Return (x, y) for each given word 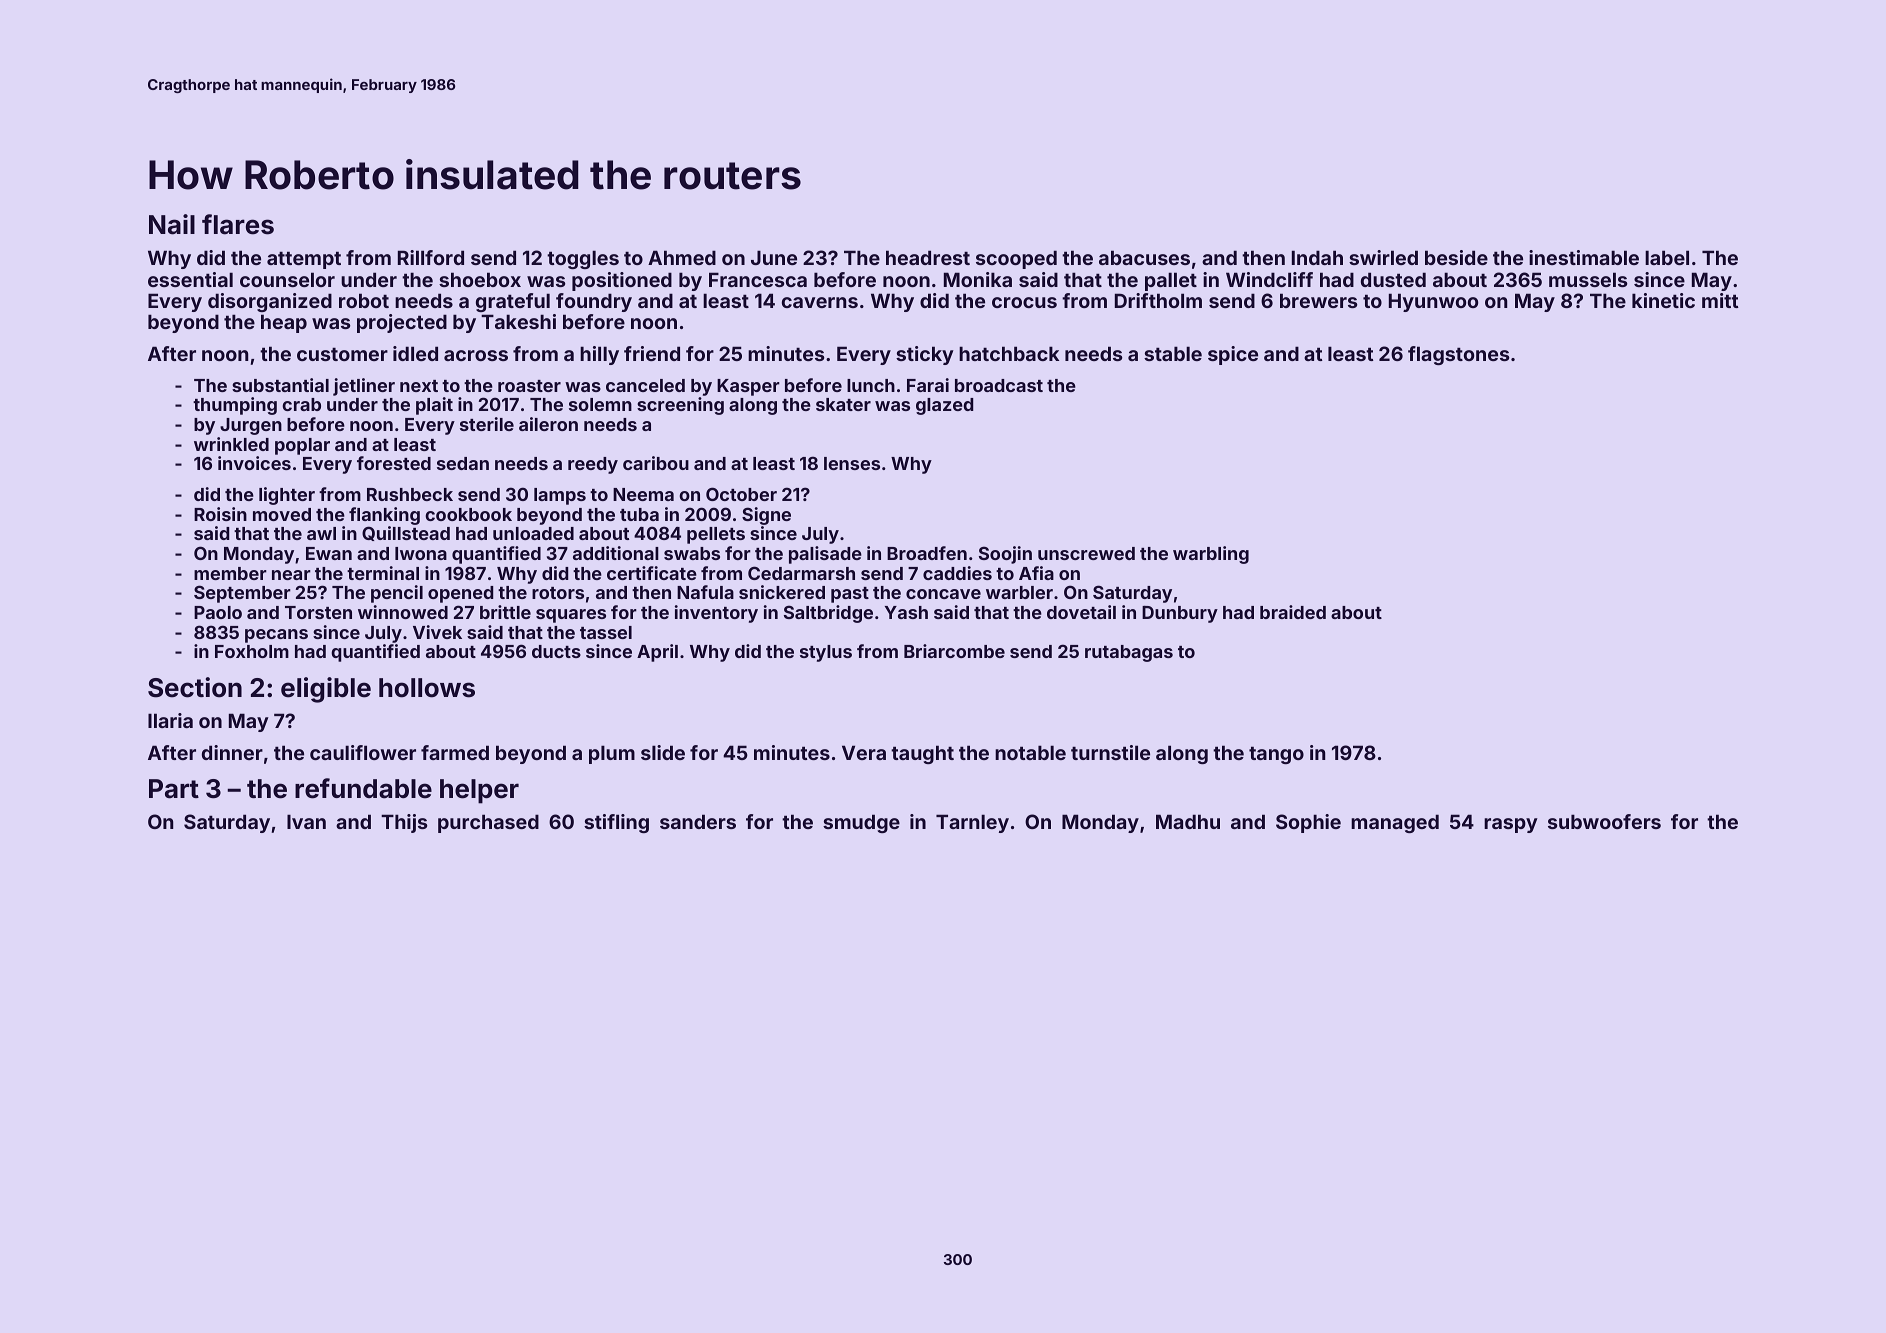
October (741, 494)
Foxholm (252, 651)
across (476, 355)
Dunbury (1180, 614)
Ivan (306, 821)
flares (238, 224)
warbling (1211, 555)
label (1667, 257)
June (774, 257)
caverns (820, 302)
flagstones (1458, 355)
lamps (560, 496)
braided (1293, 612)
